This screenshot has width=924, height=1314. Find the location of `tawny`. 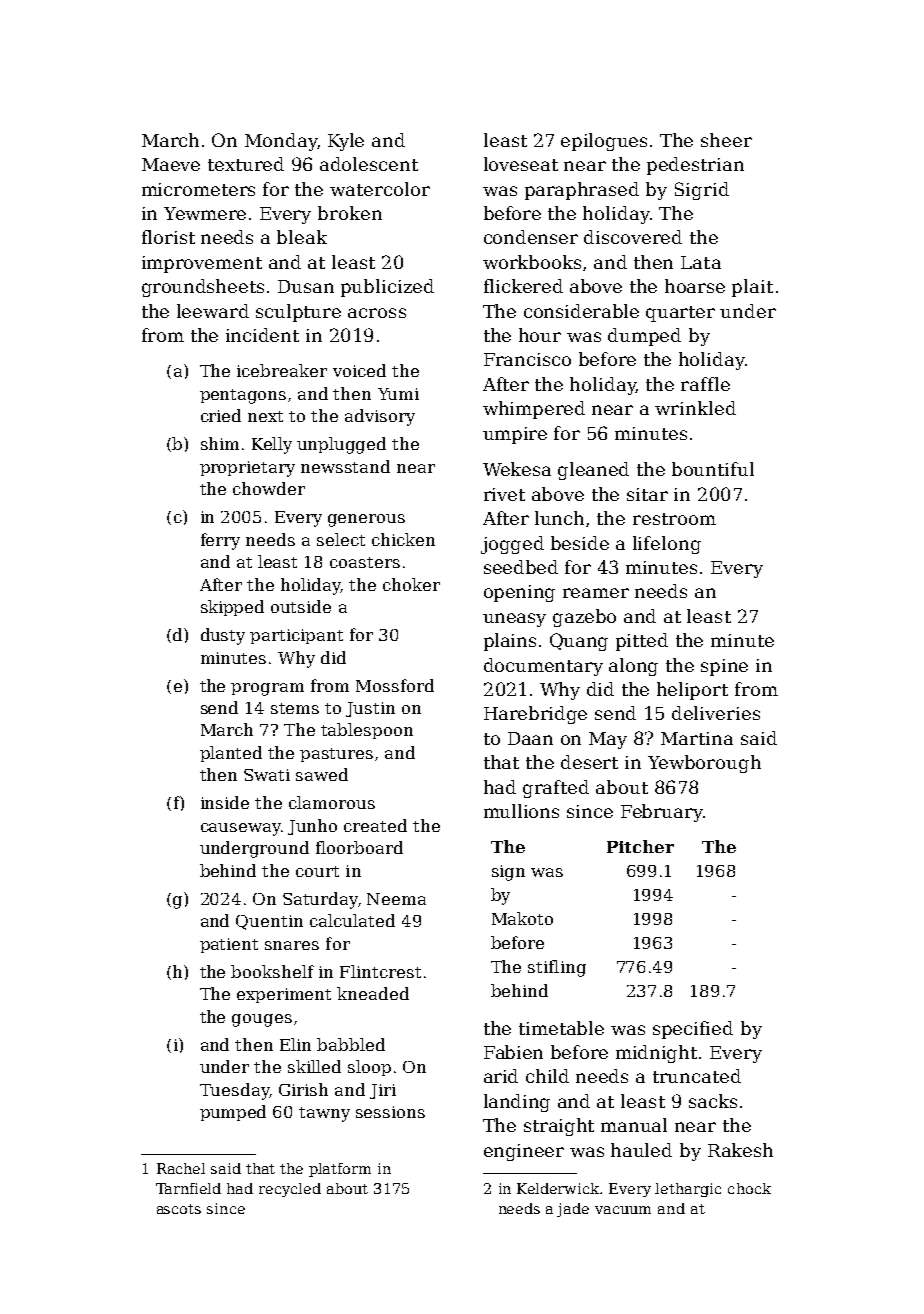

tawny is located at coordinates (324, 1114).
